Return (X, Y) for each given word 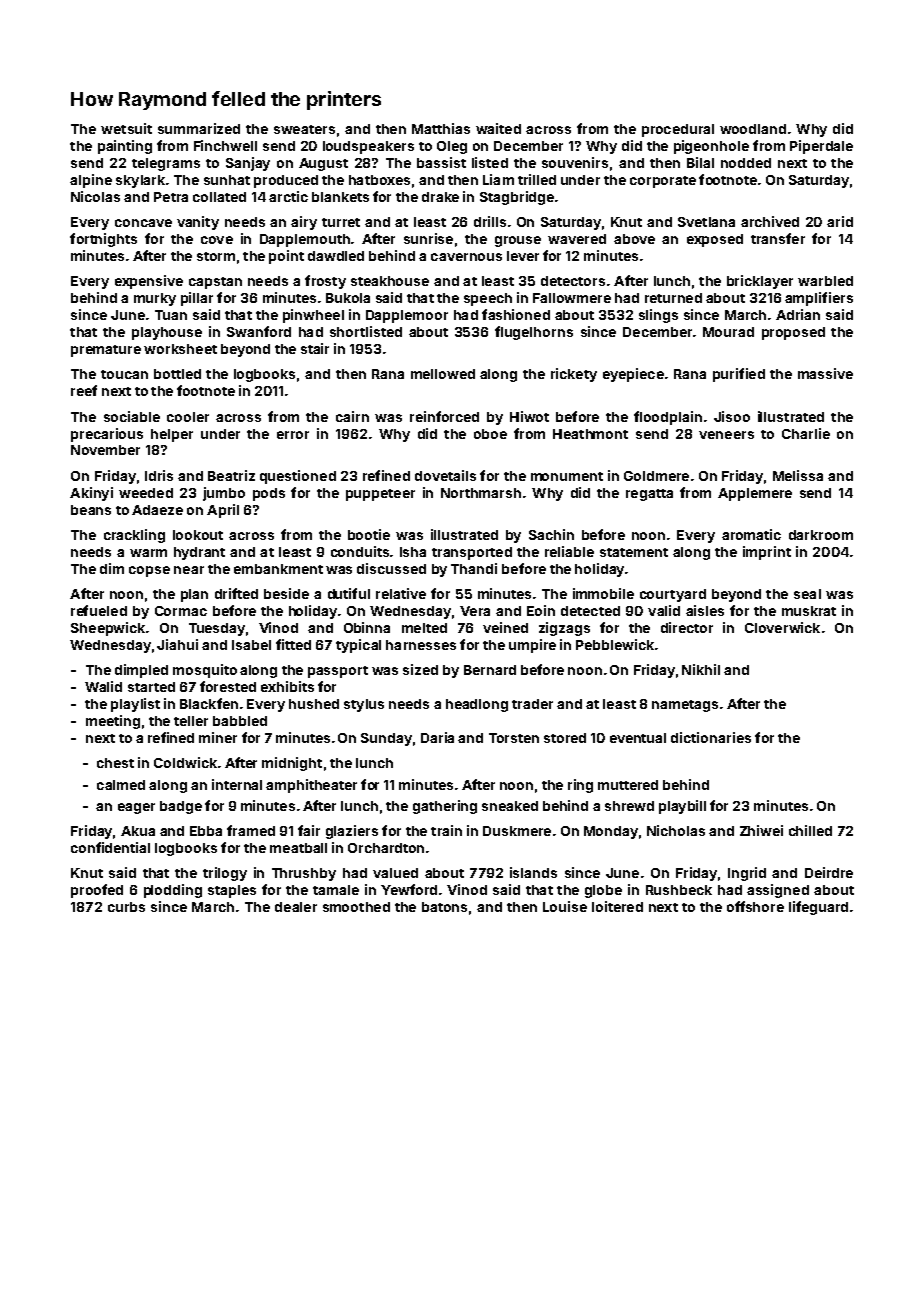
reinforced (444, 416)
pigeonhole (711, 147)
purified (739, 375)
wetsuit (126, 128)
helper (172, 435)
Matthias (441, 128)
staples (232, 891)
